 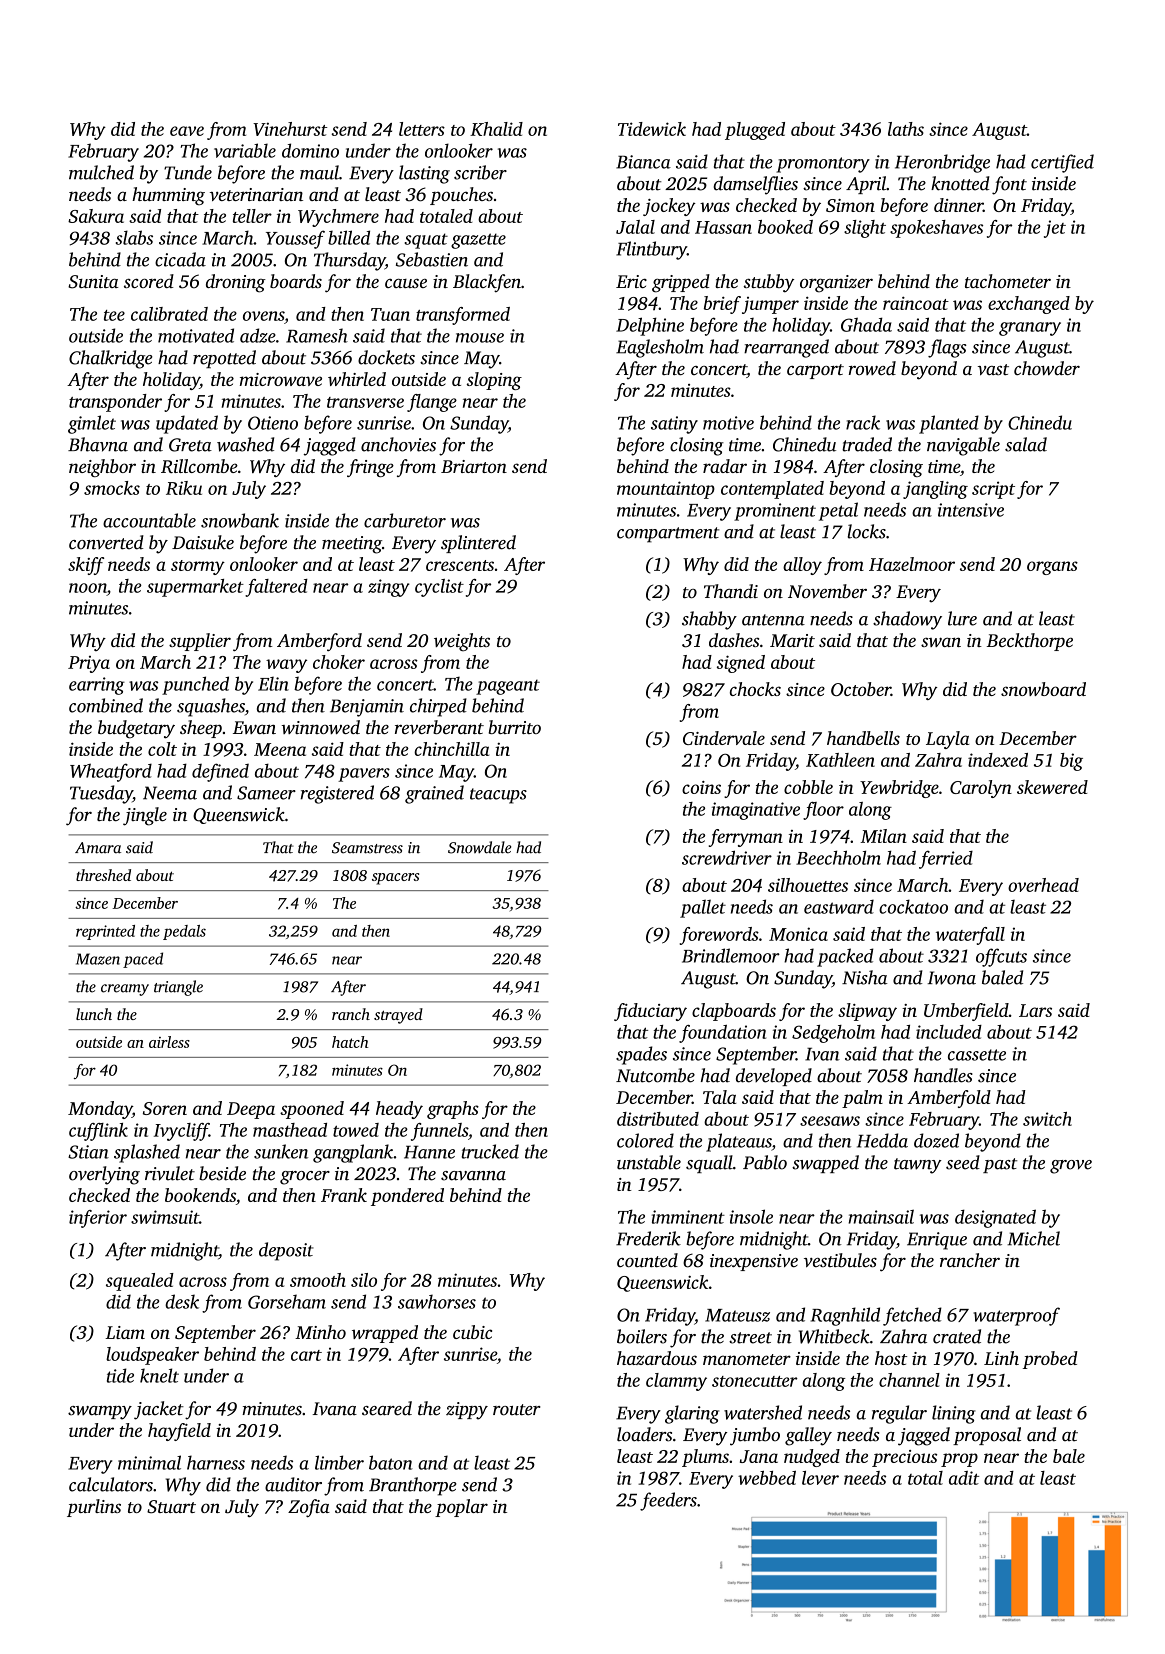 I want to click on Mazen, so click(x=98, y=959).
